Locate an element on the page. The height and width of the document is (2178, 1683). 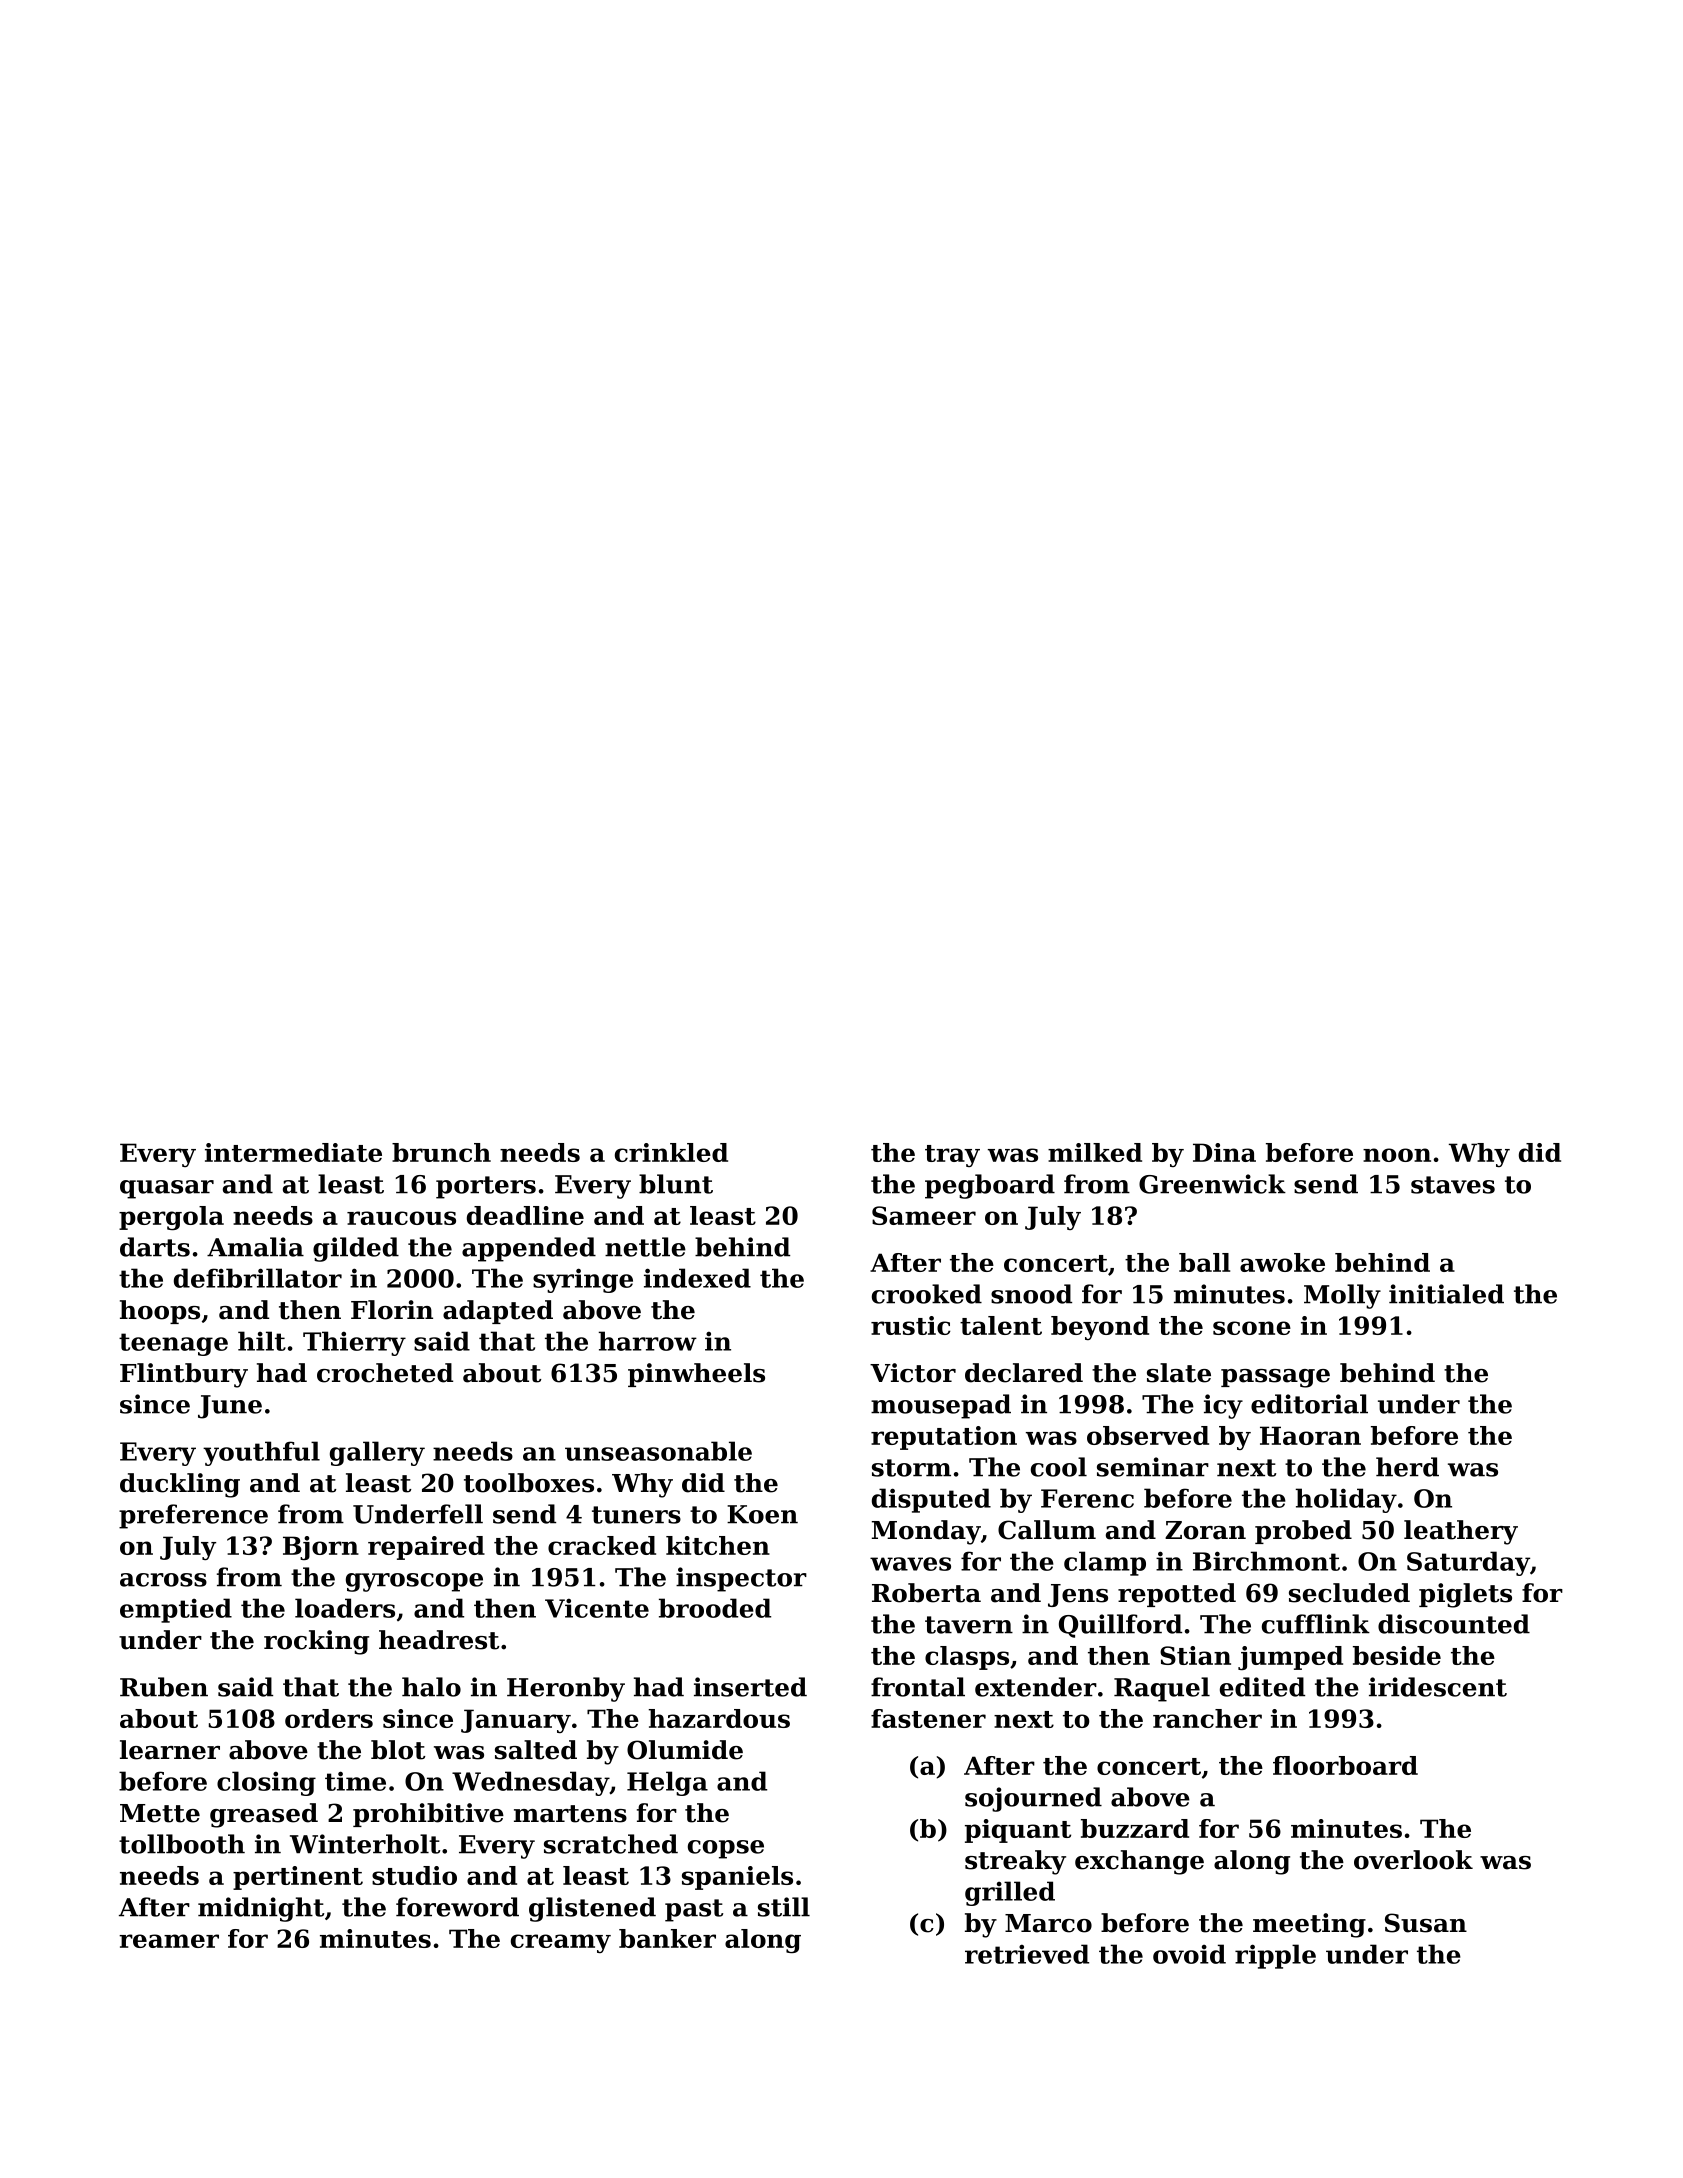
indexed is located at coordinates (697, 1278).
